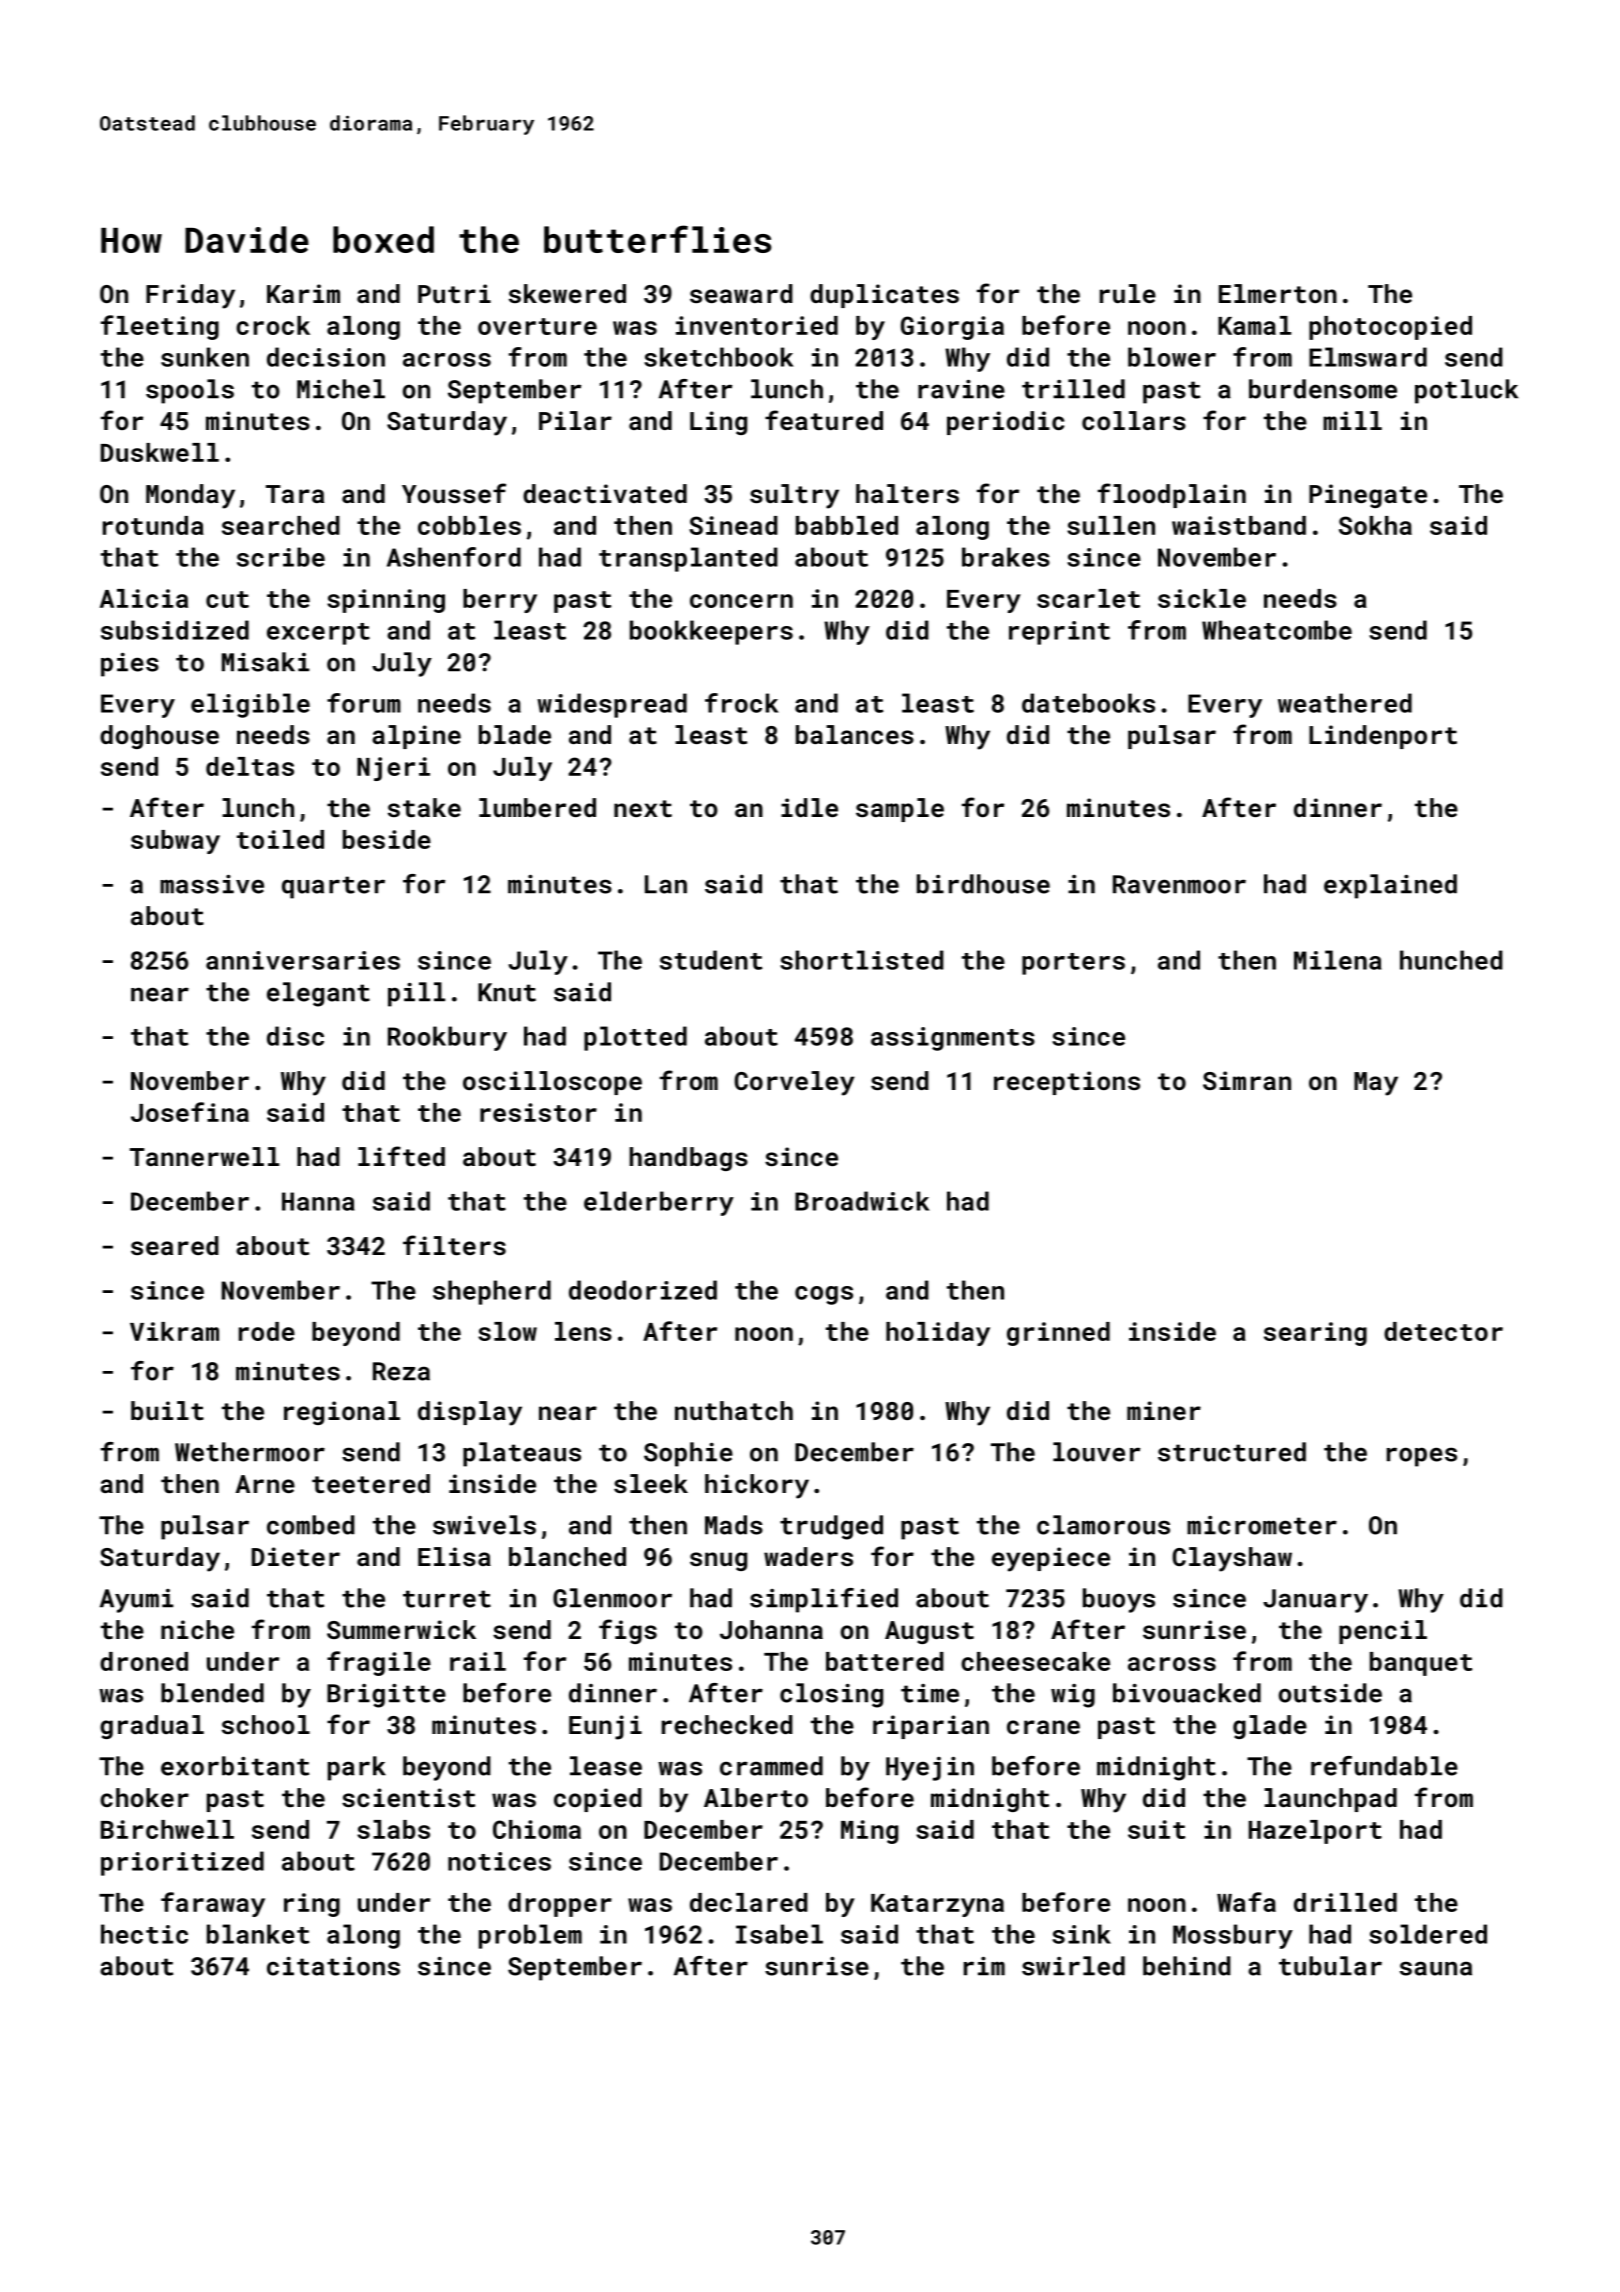 The height and width of the document is (2292, 1620). Describe the element at coordinates (808, 1556) in the document. I see `waders` at that location.
